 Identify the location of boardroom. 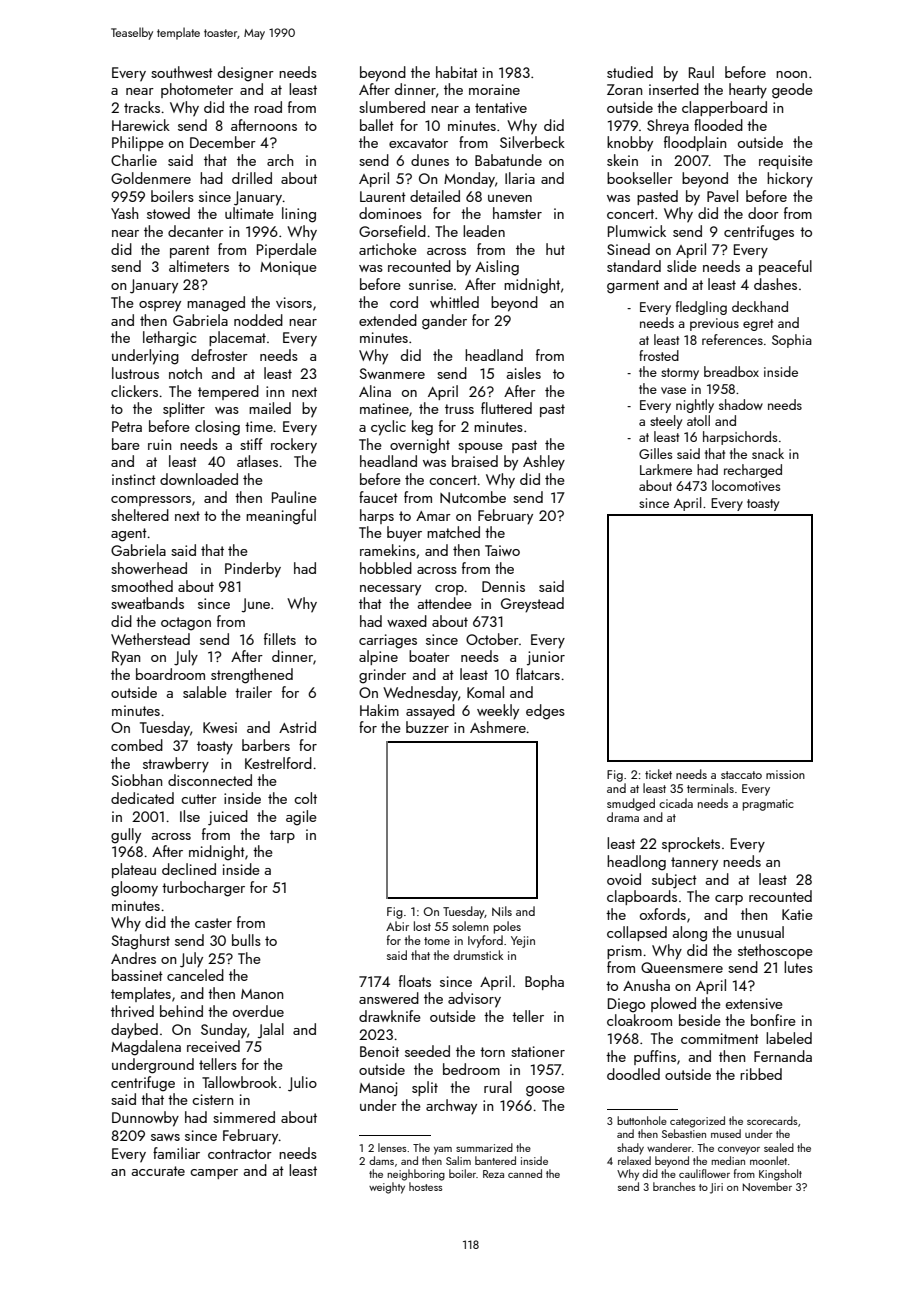
(170, 674).
